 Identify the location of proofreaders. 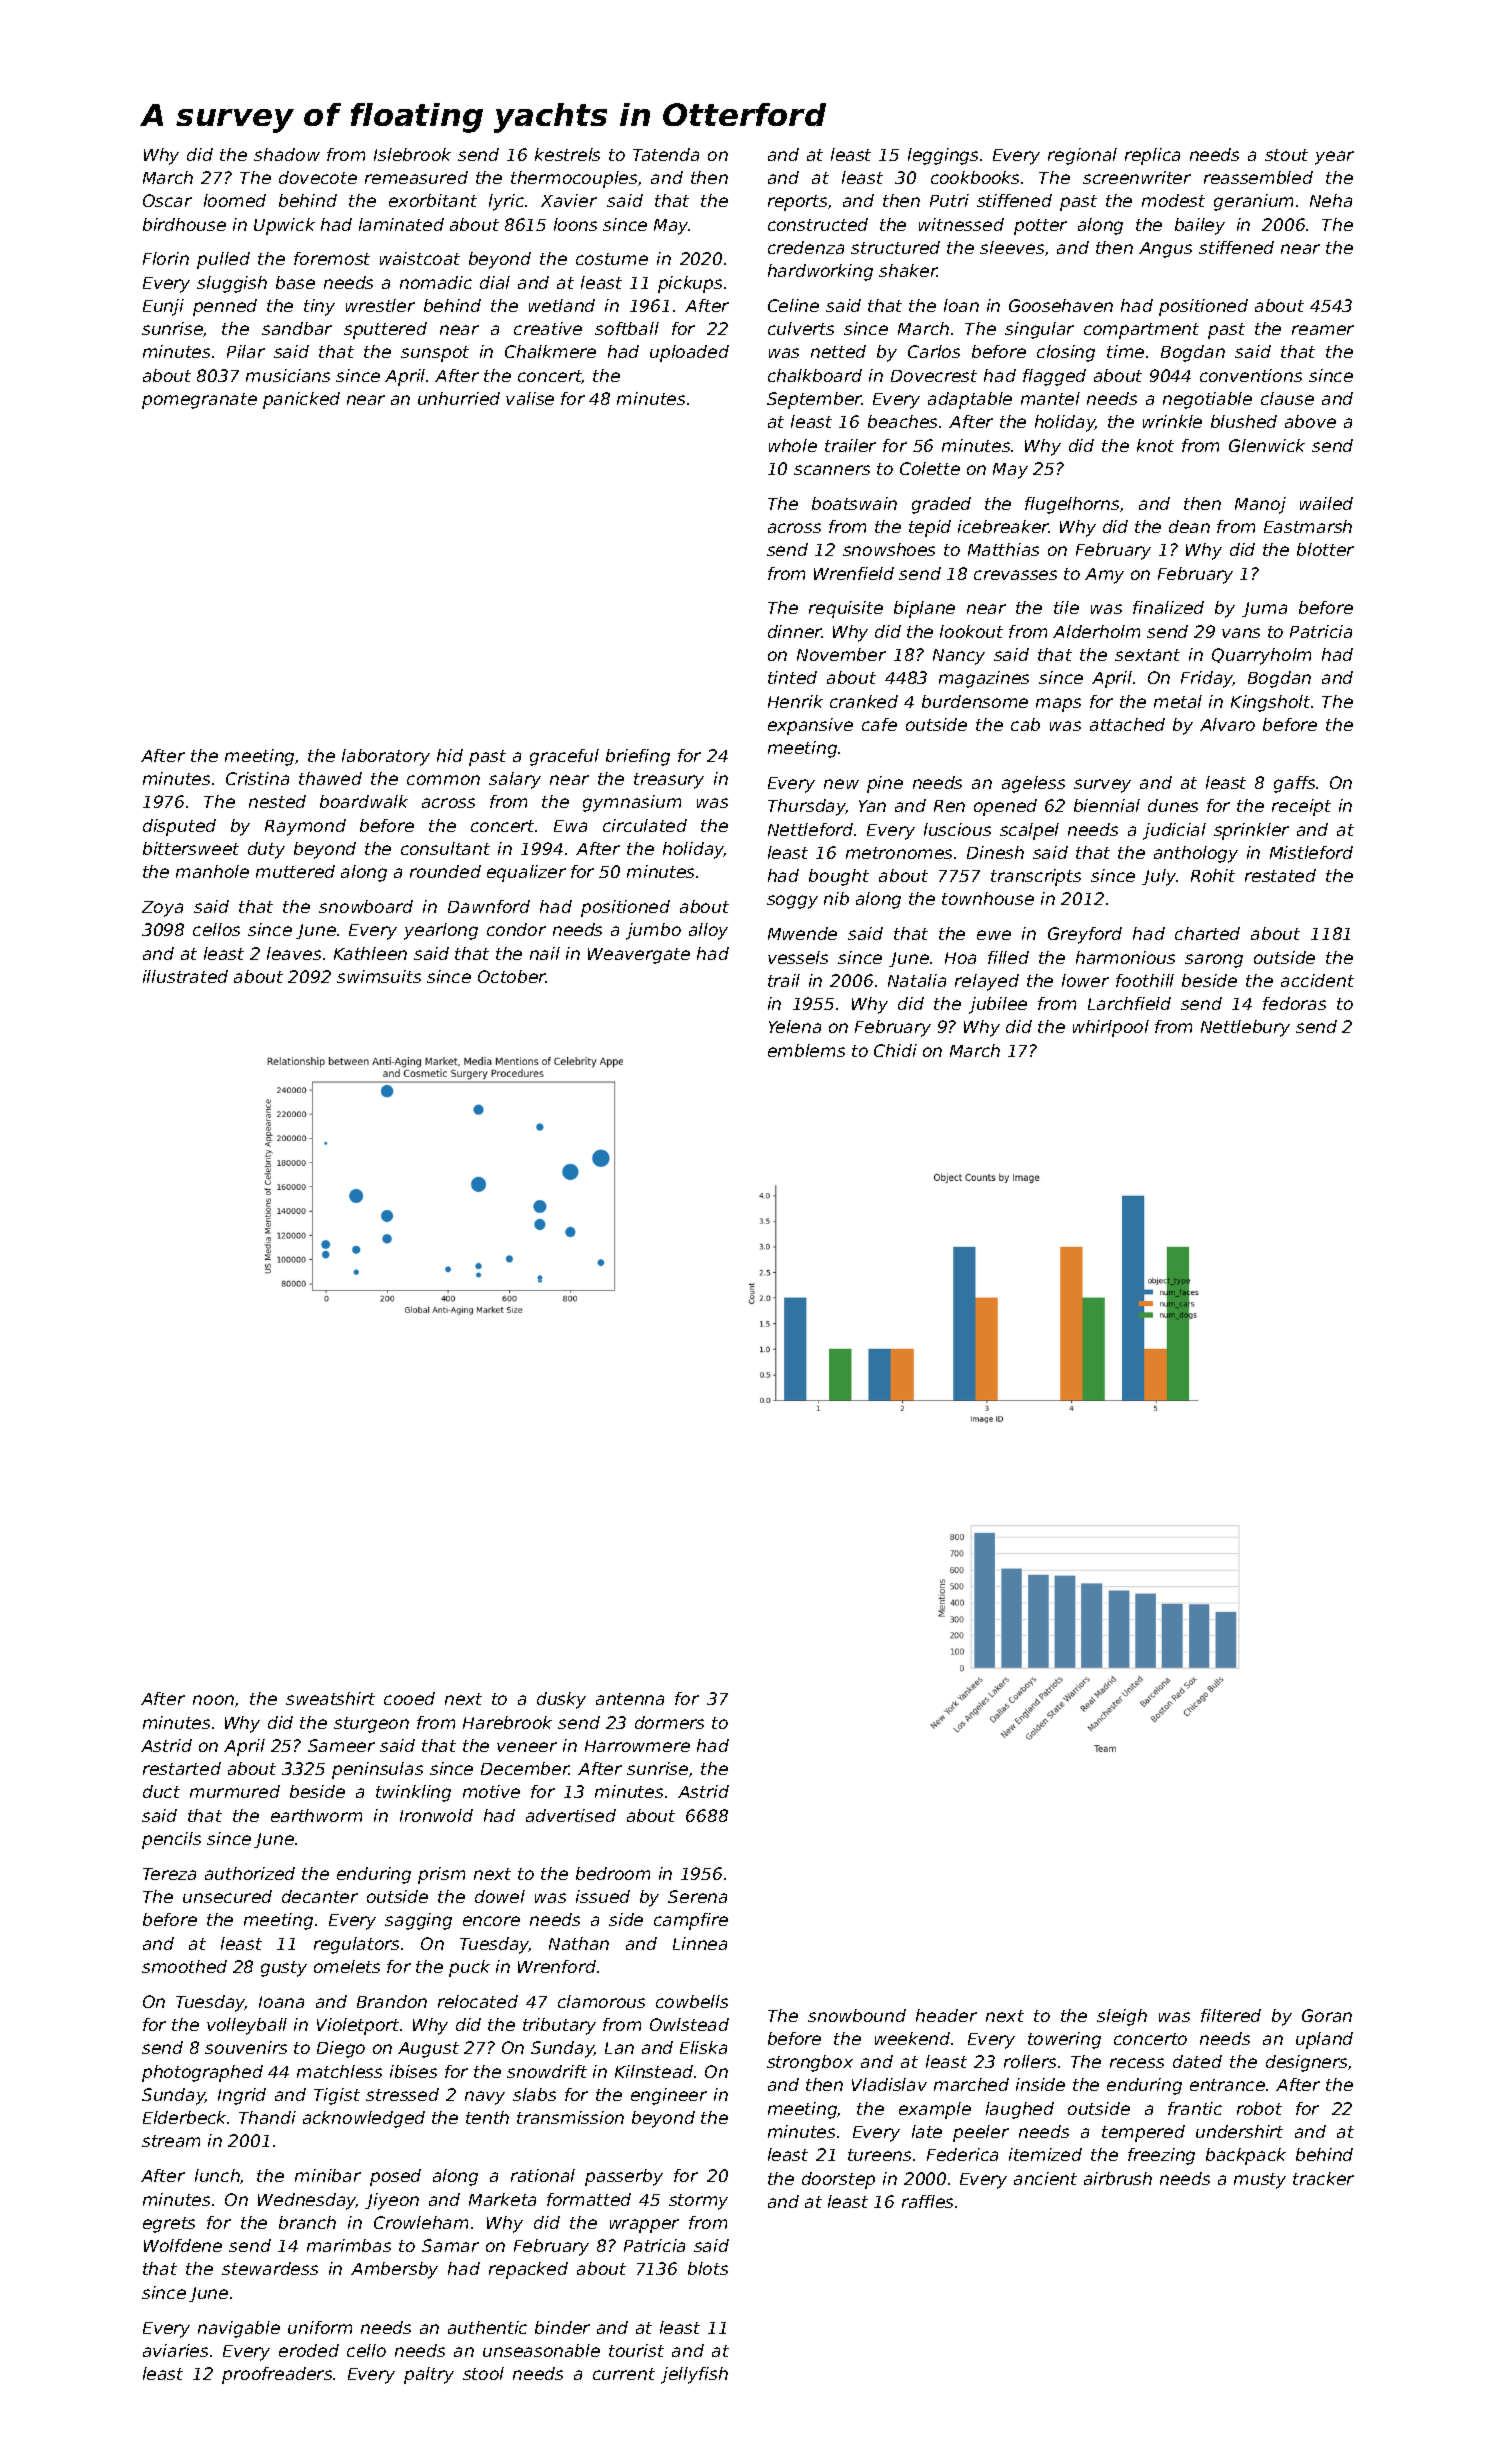
(277, 2375).
